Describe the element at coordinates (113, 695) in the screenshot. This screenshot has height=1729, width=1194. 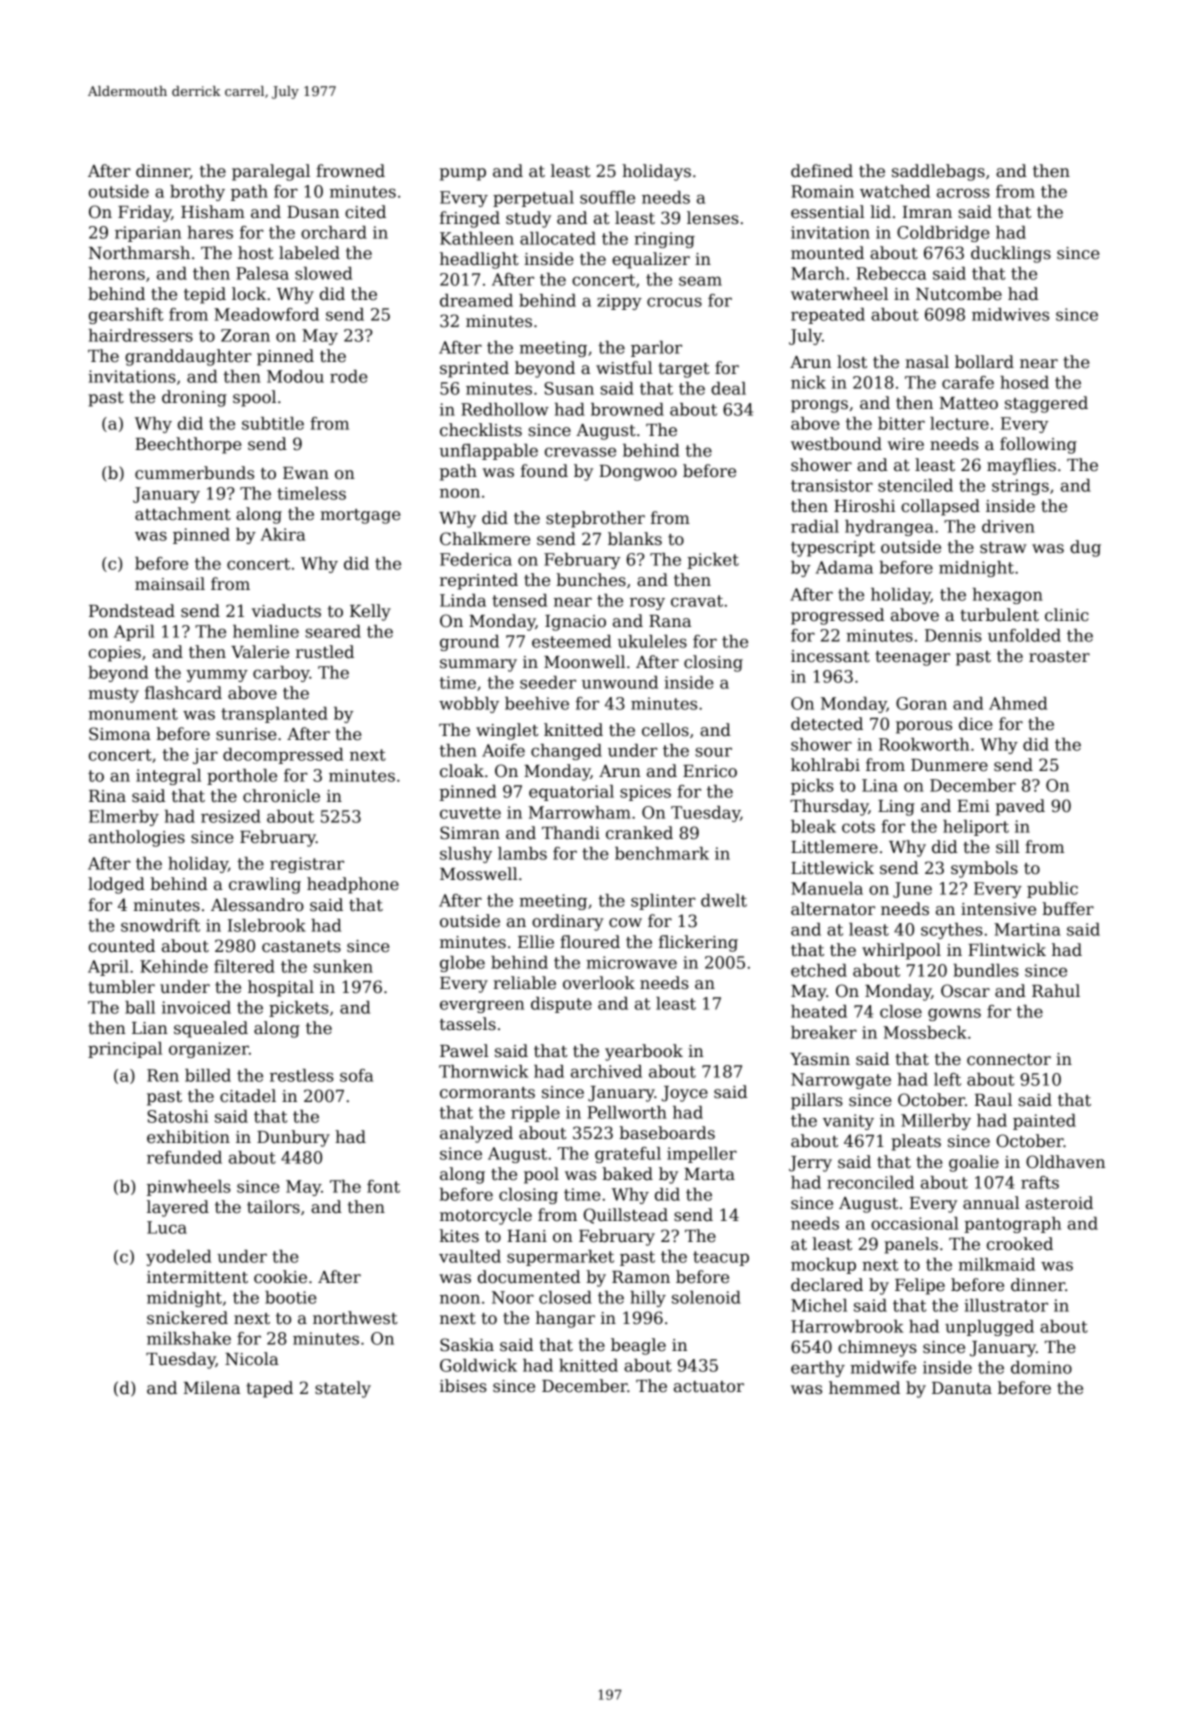
I see `musty` at that location.
